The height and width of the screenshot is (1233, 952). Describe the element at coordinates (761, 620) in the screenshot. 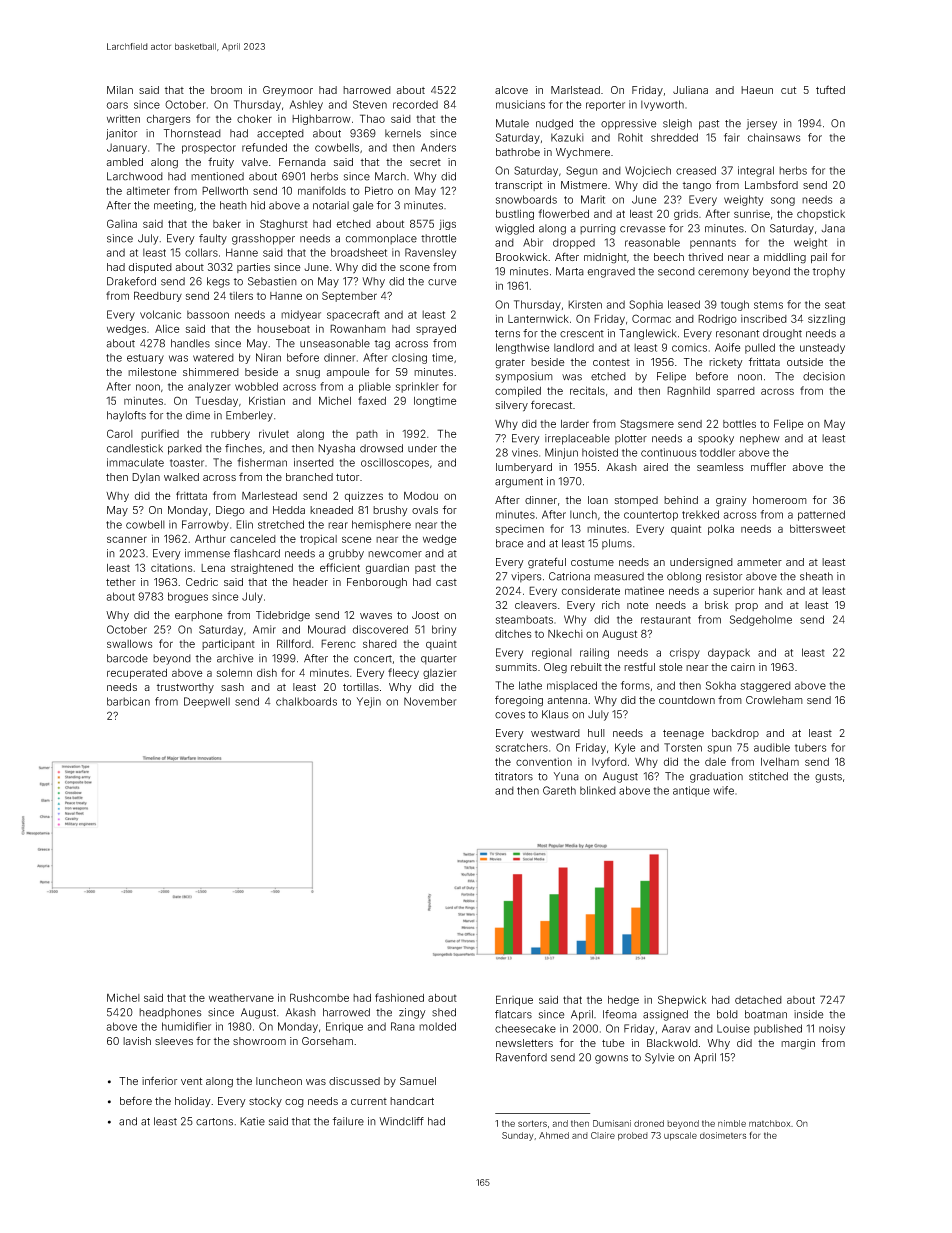

I see `Sedgeholme` at that location.
